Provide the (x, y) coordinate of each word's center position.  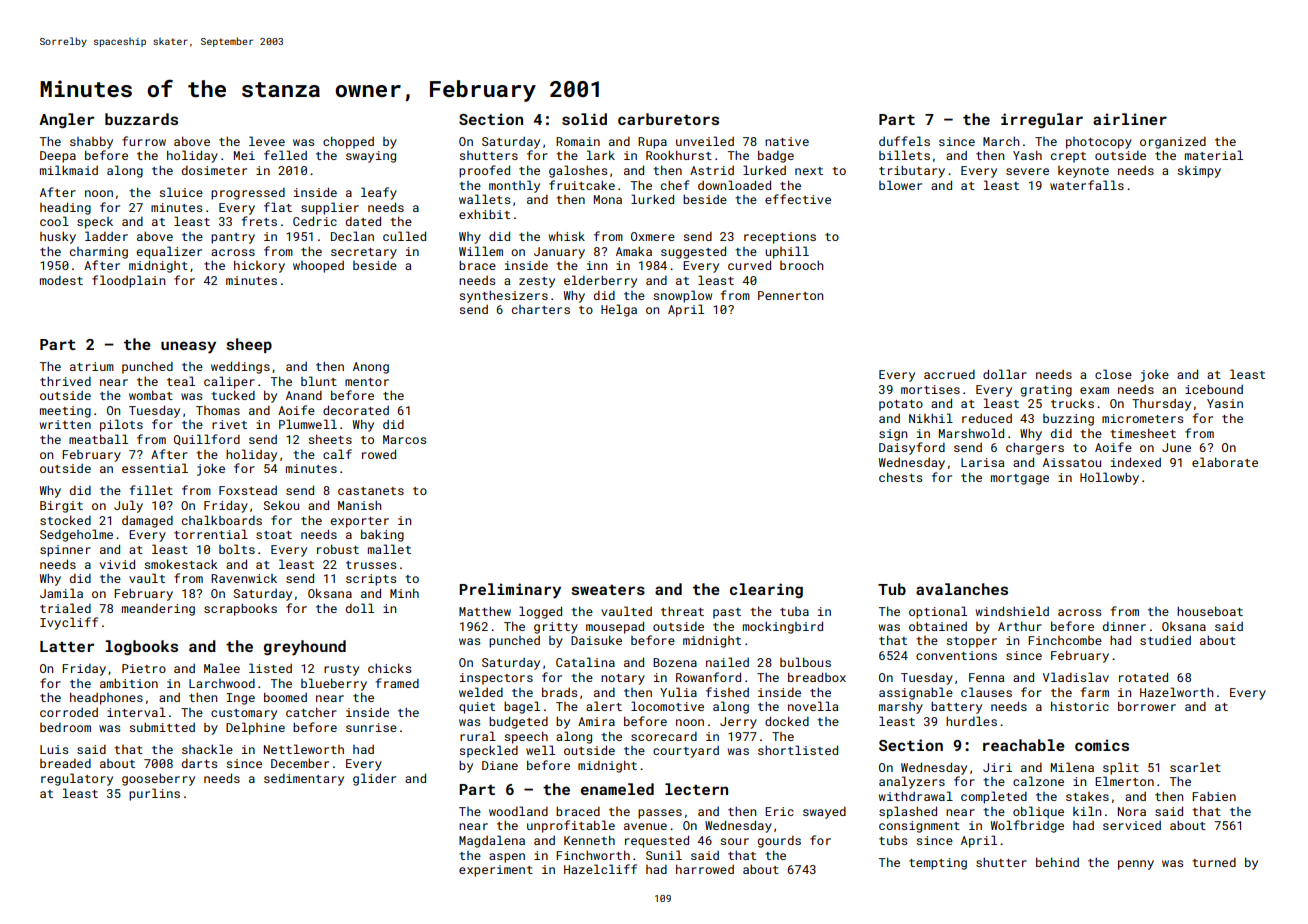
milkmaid (69, 170)
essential (155, 468)
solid (584, 119)
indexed (1136, 462)
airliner (1130, 119)
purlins (154, 794)
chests (900, 477)
